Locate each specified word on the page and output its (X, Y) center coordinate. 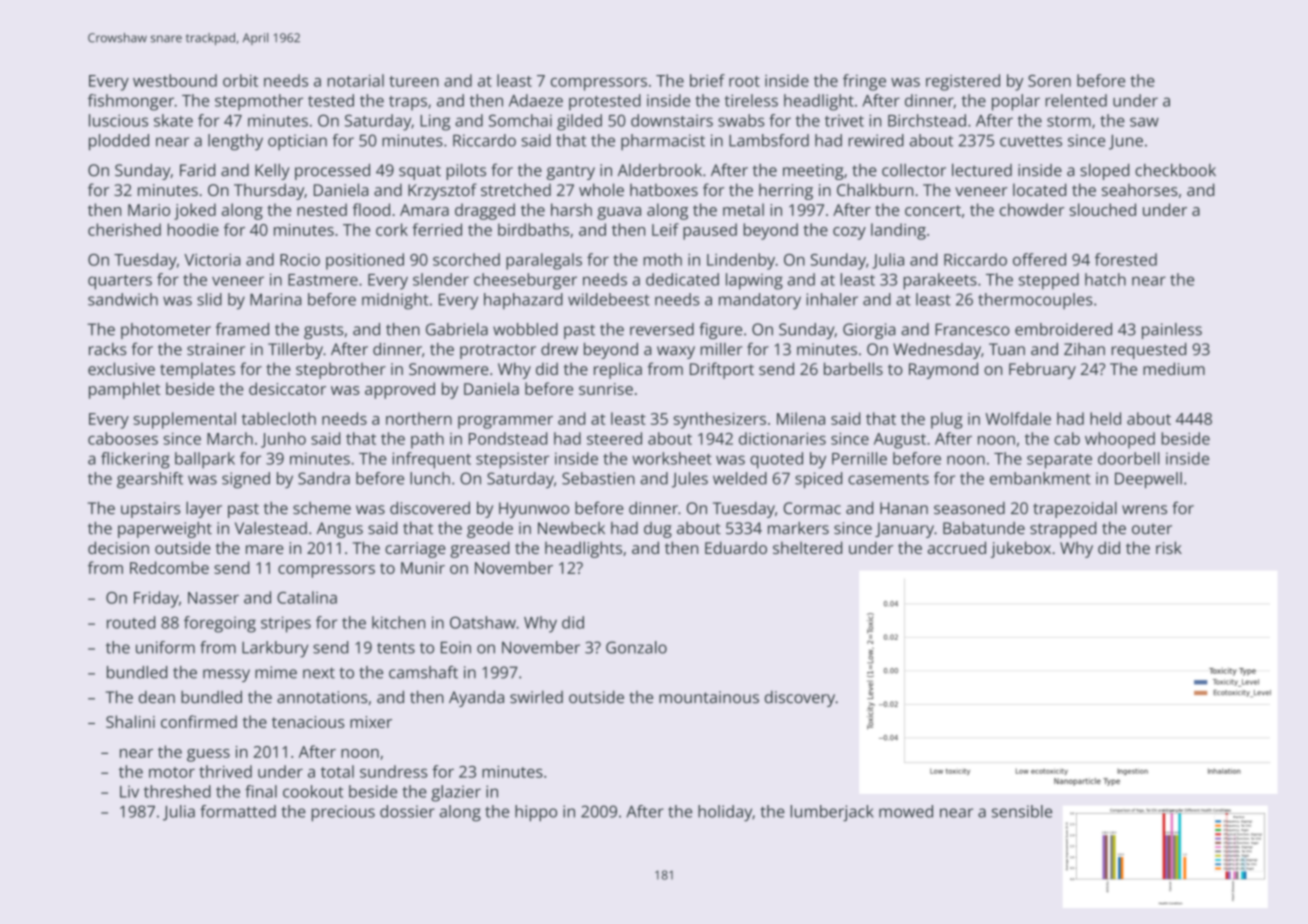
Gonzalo (636, 647)
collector (914, 170)
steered (614, 438)
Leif (665, 229)
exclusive (121, 368)
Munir (423, 568)
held (1105, 418)
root (744, 81)
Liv (129, 791)
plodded (119, 142)
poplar (1016, 102)
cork (392, 229)
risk (1169, 547)
